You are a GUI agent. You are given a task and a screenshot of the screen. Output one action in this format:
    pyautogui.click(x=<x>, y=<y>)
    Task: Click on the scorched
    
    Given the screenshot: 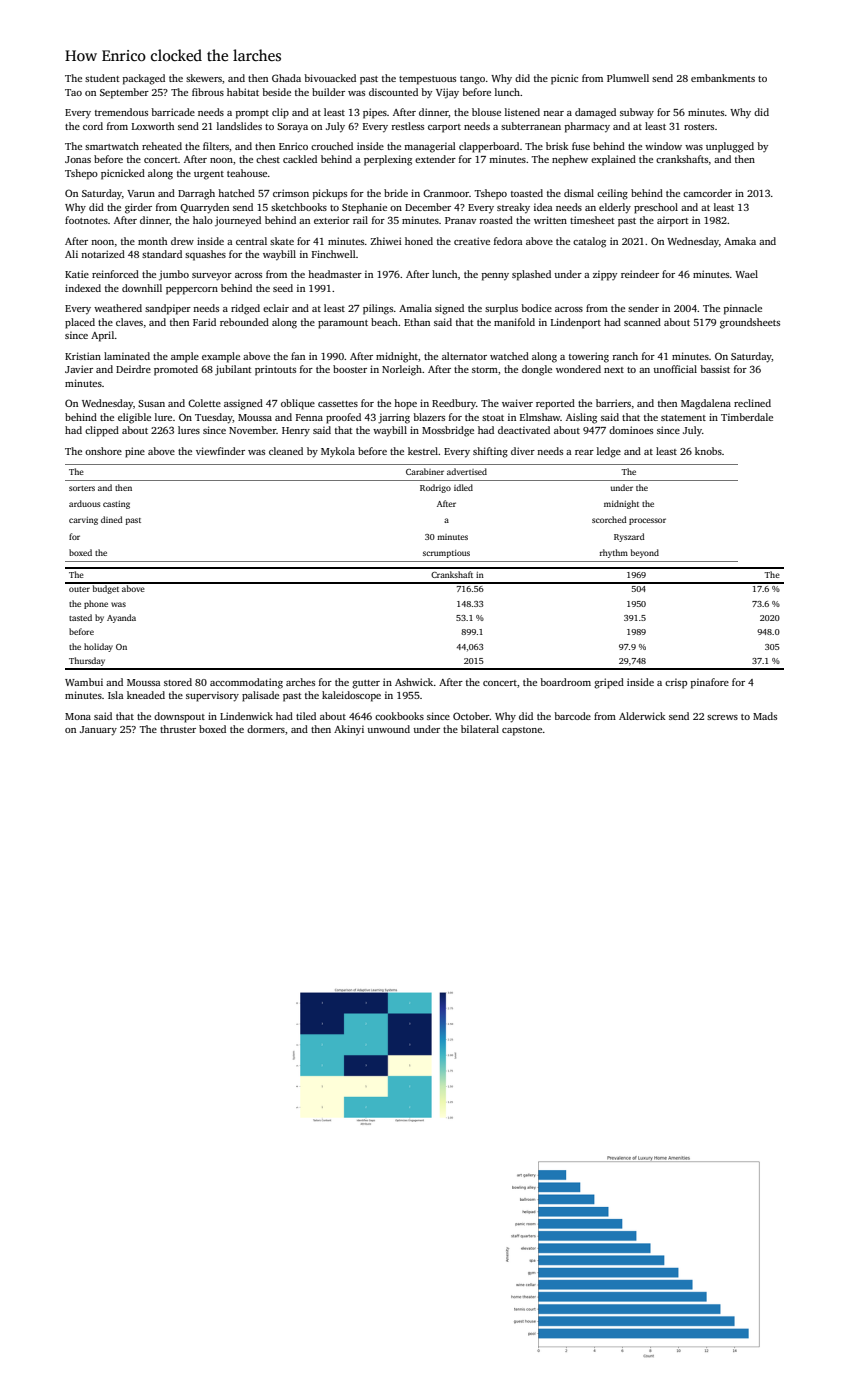 What is the action you would take?
    pyautogui.click(x=609, y=519)
